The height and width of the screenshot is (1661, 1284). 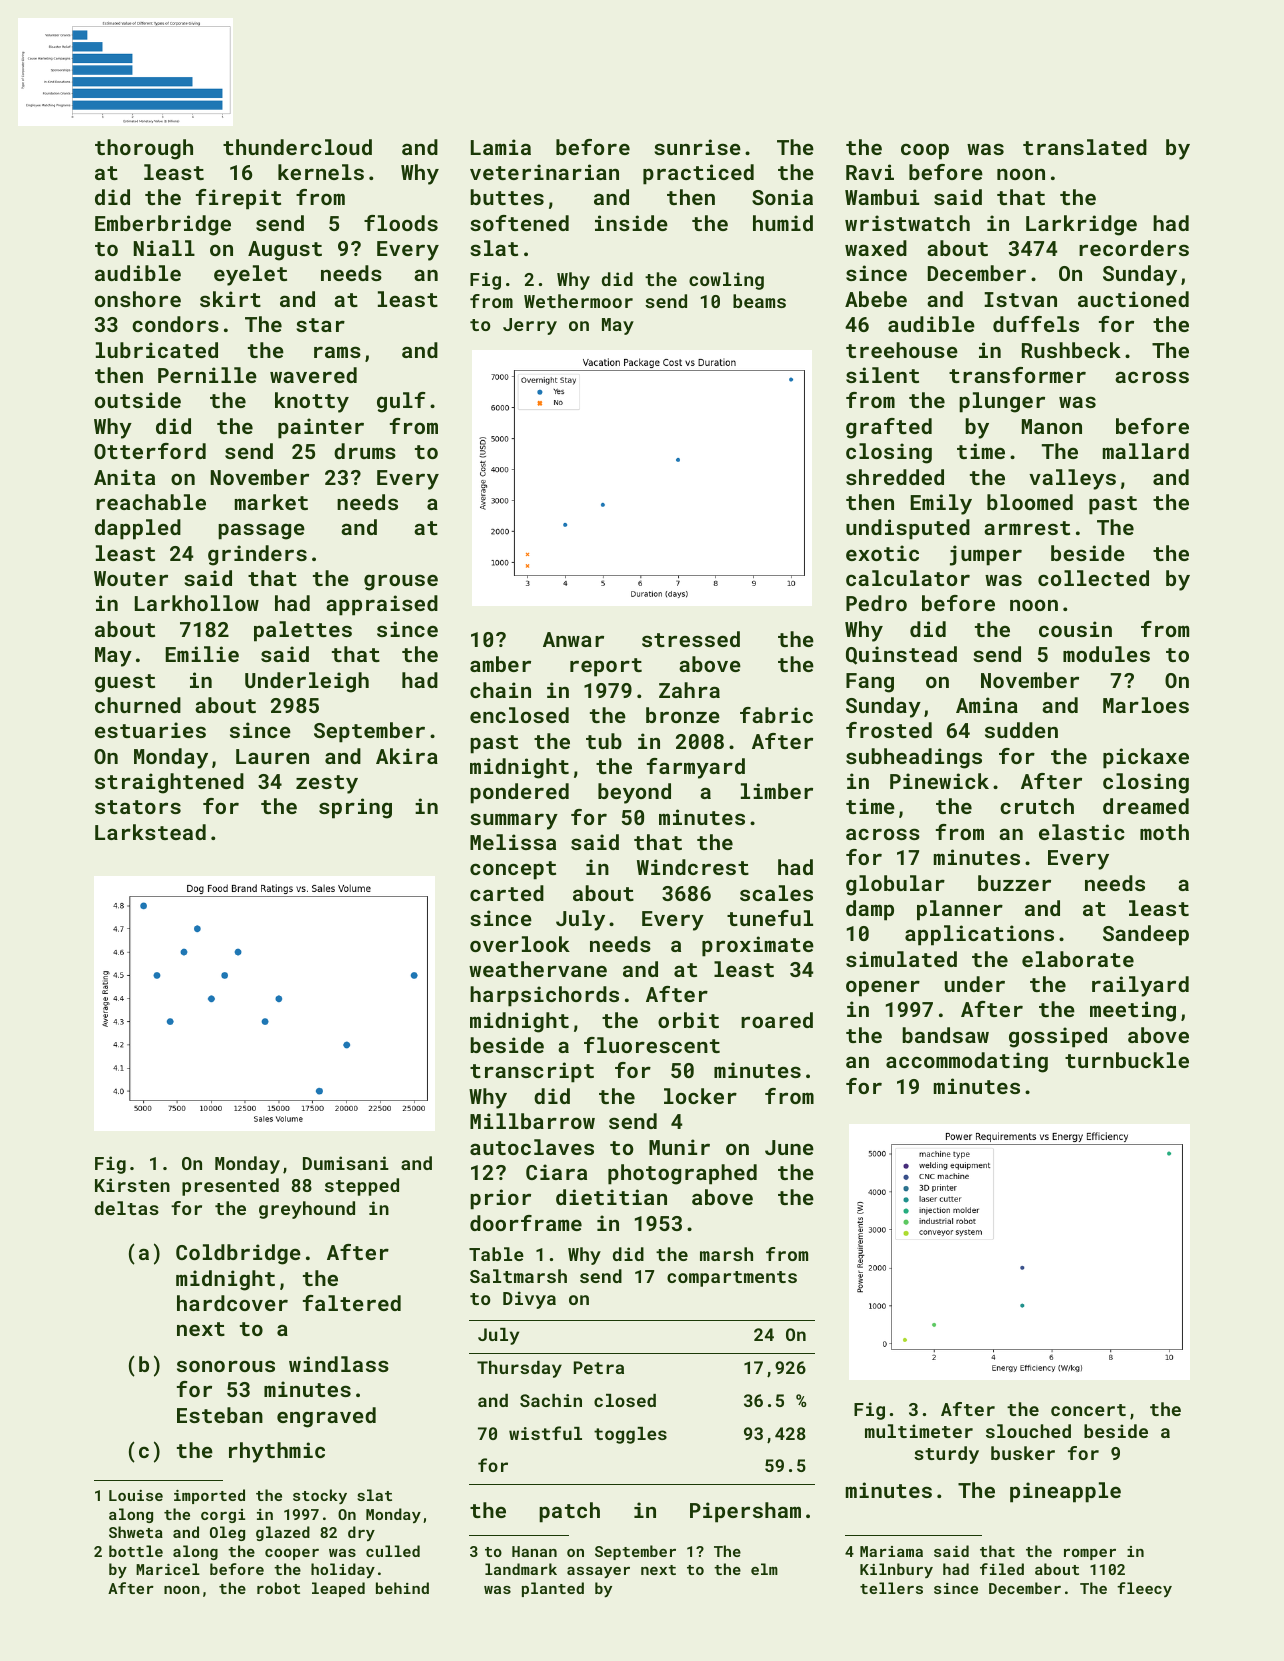 I want to click on dry, so click(x=361, y=1533).
